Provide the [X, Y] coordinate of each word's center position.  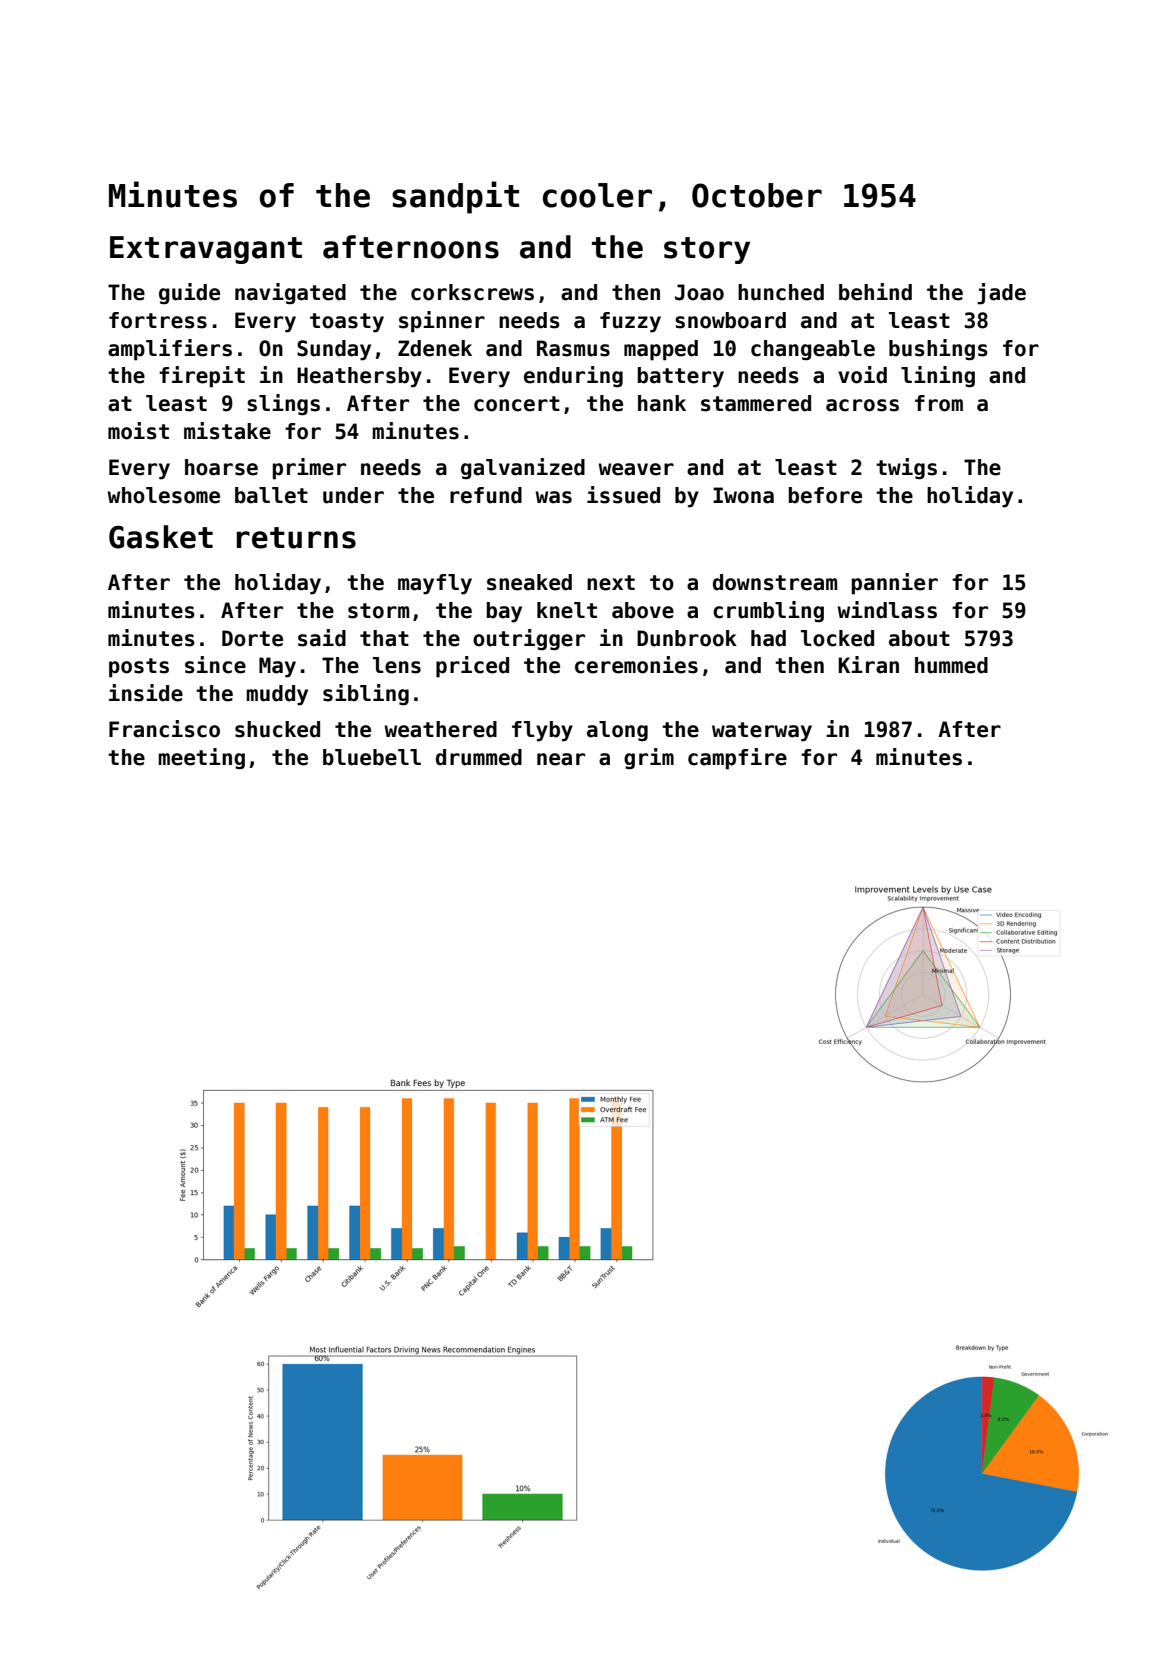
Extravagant [206, 250]
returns [296, 538]
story [707, 250]
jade [1001, 294]
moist [138, 431]
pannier [895, 584]
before [825, 495]
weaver [636, 469]
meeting [201, 759]
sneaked [529, 582]
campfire [737, 759]
